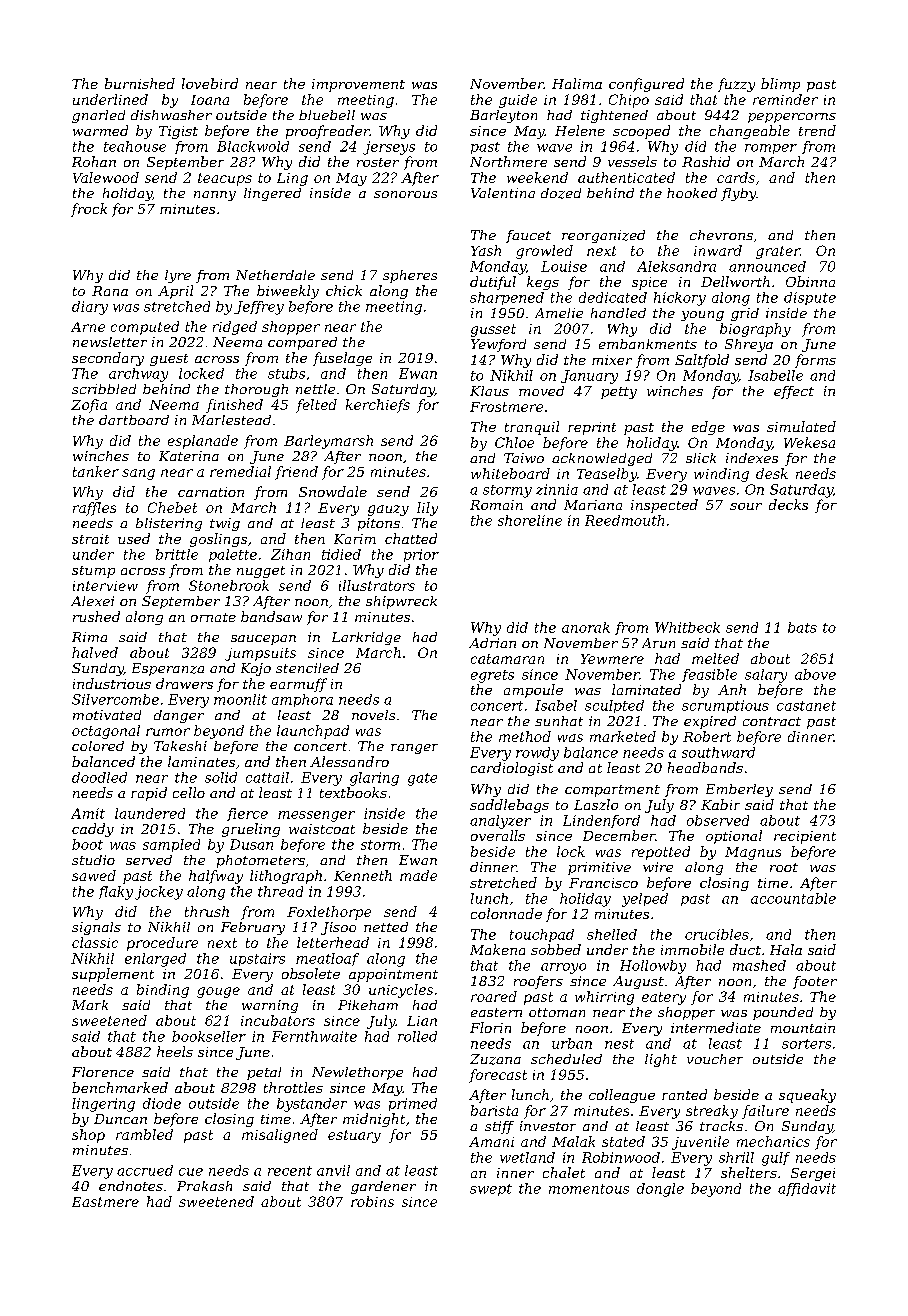  I want to click on accrued, so click(145, 1170).
